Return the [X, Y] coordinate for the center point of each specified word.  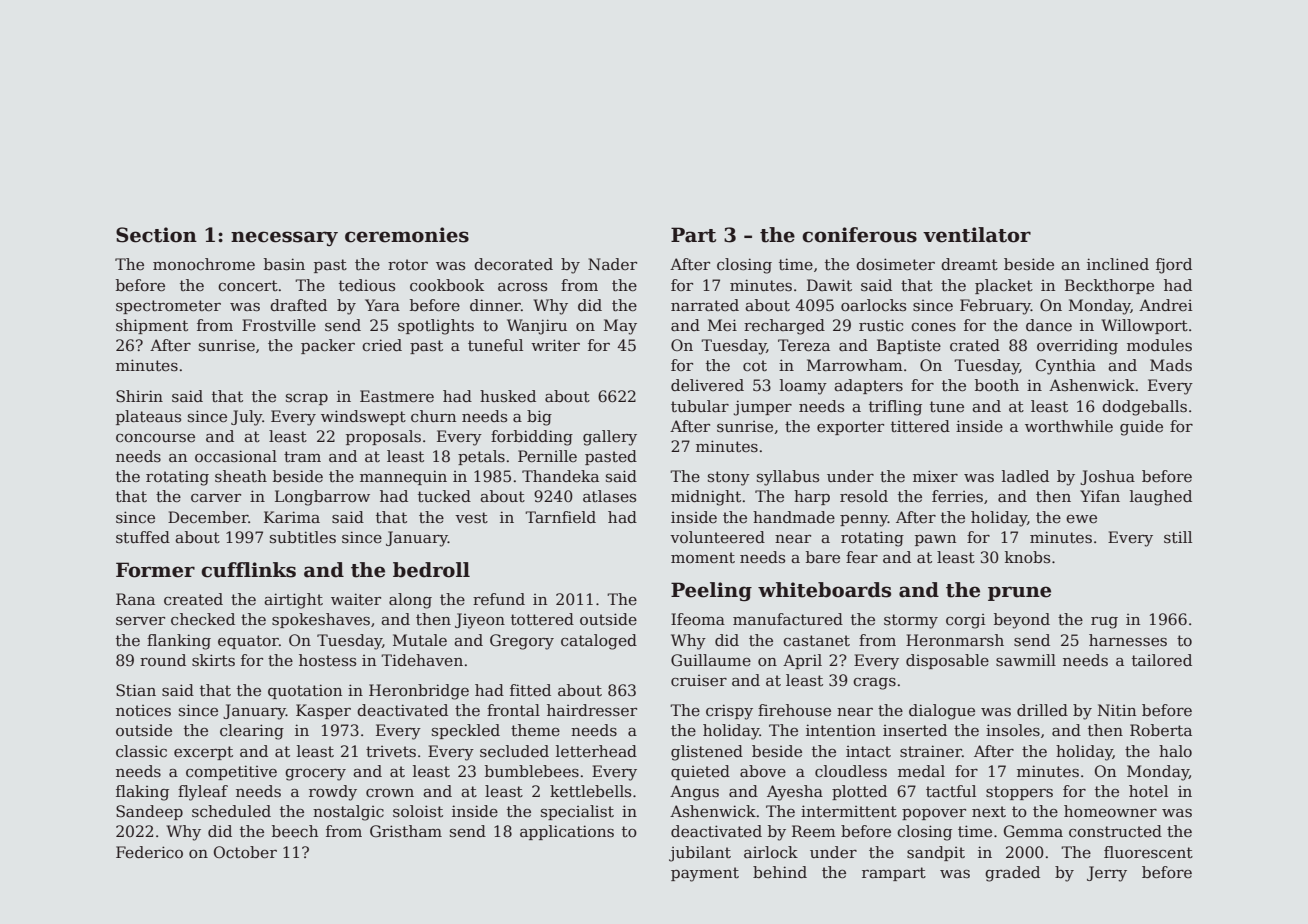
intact [868, 752]
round [163, 660]
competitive [231, 772]
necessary [284, 238]
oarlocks [873, 305]
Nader [612, 264]
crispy [729, 712]
